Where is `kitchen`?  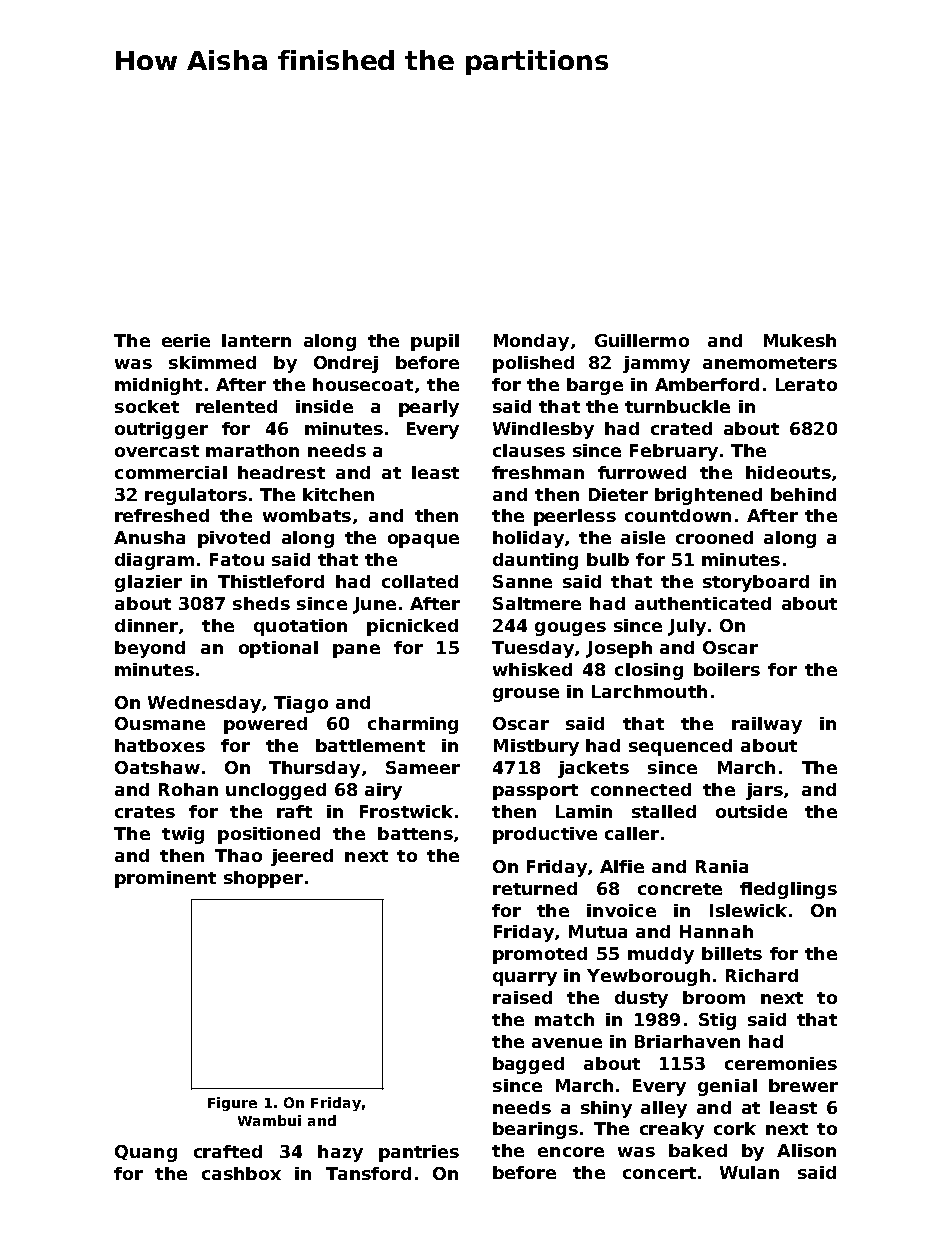
kitchen is located at coordinates (338, 494).
